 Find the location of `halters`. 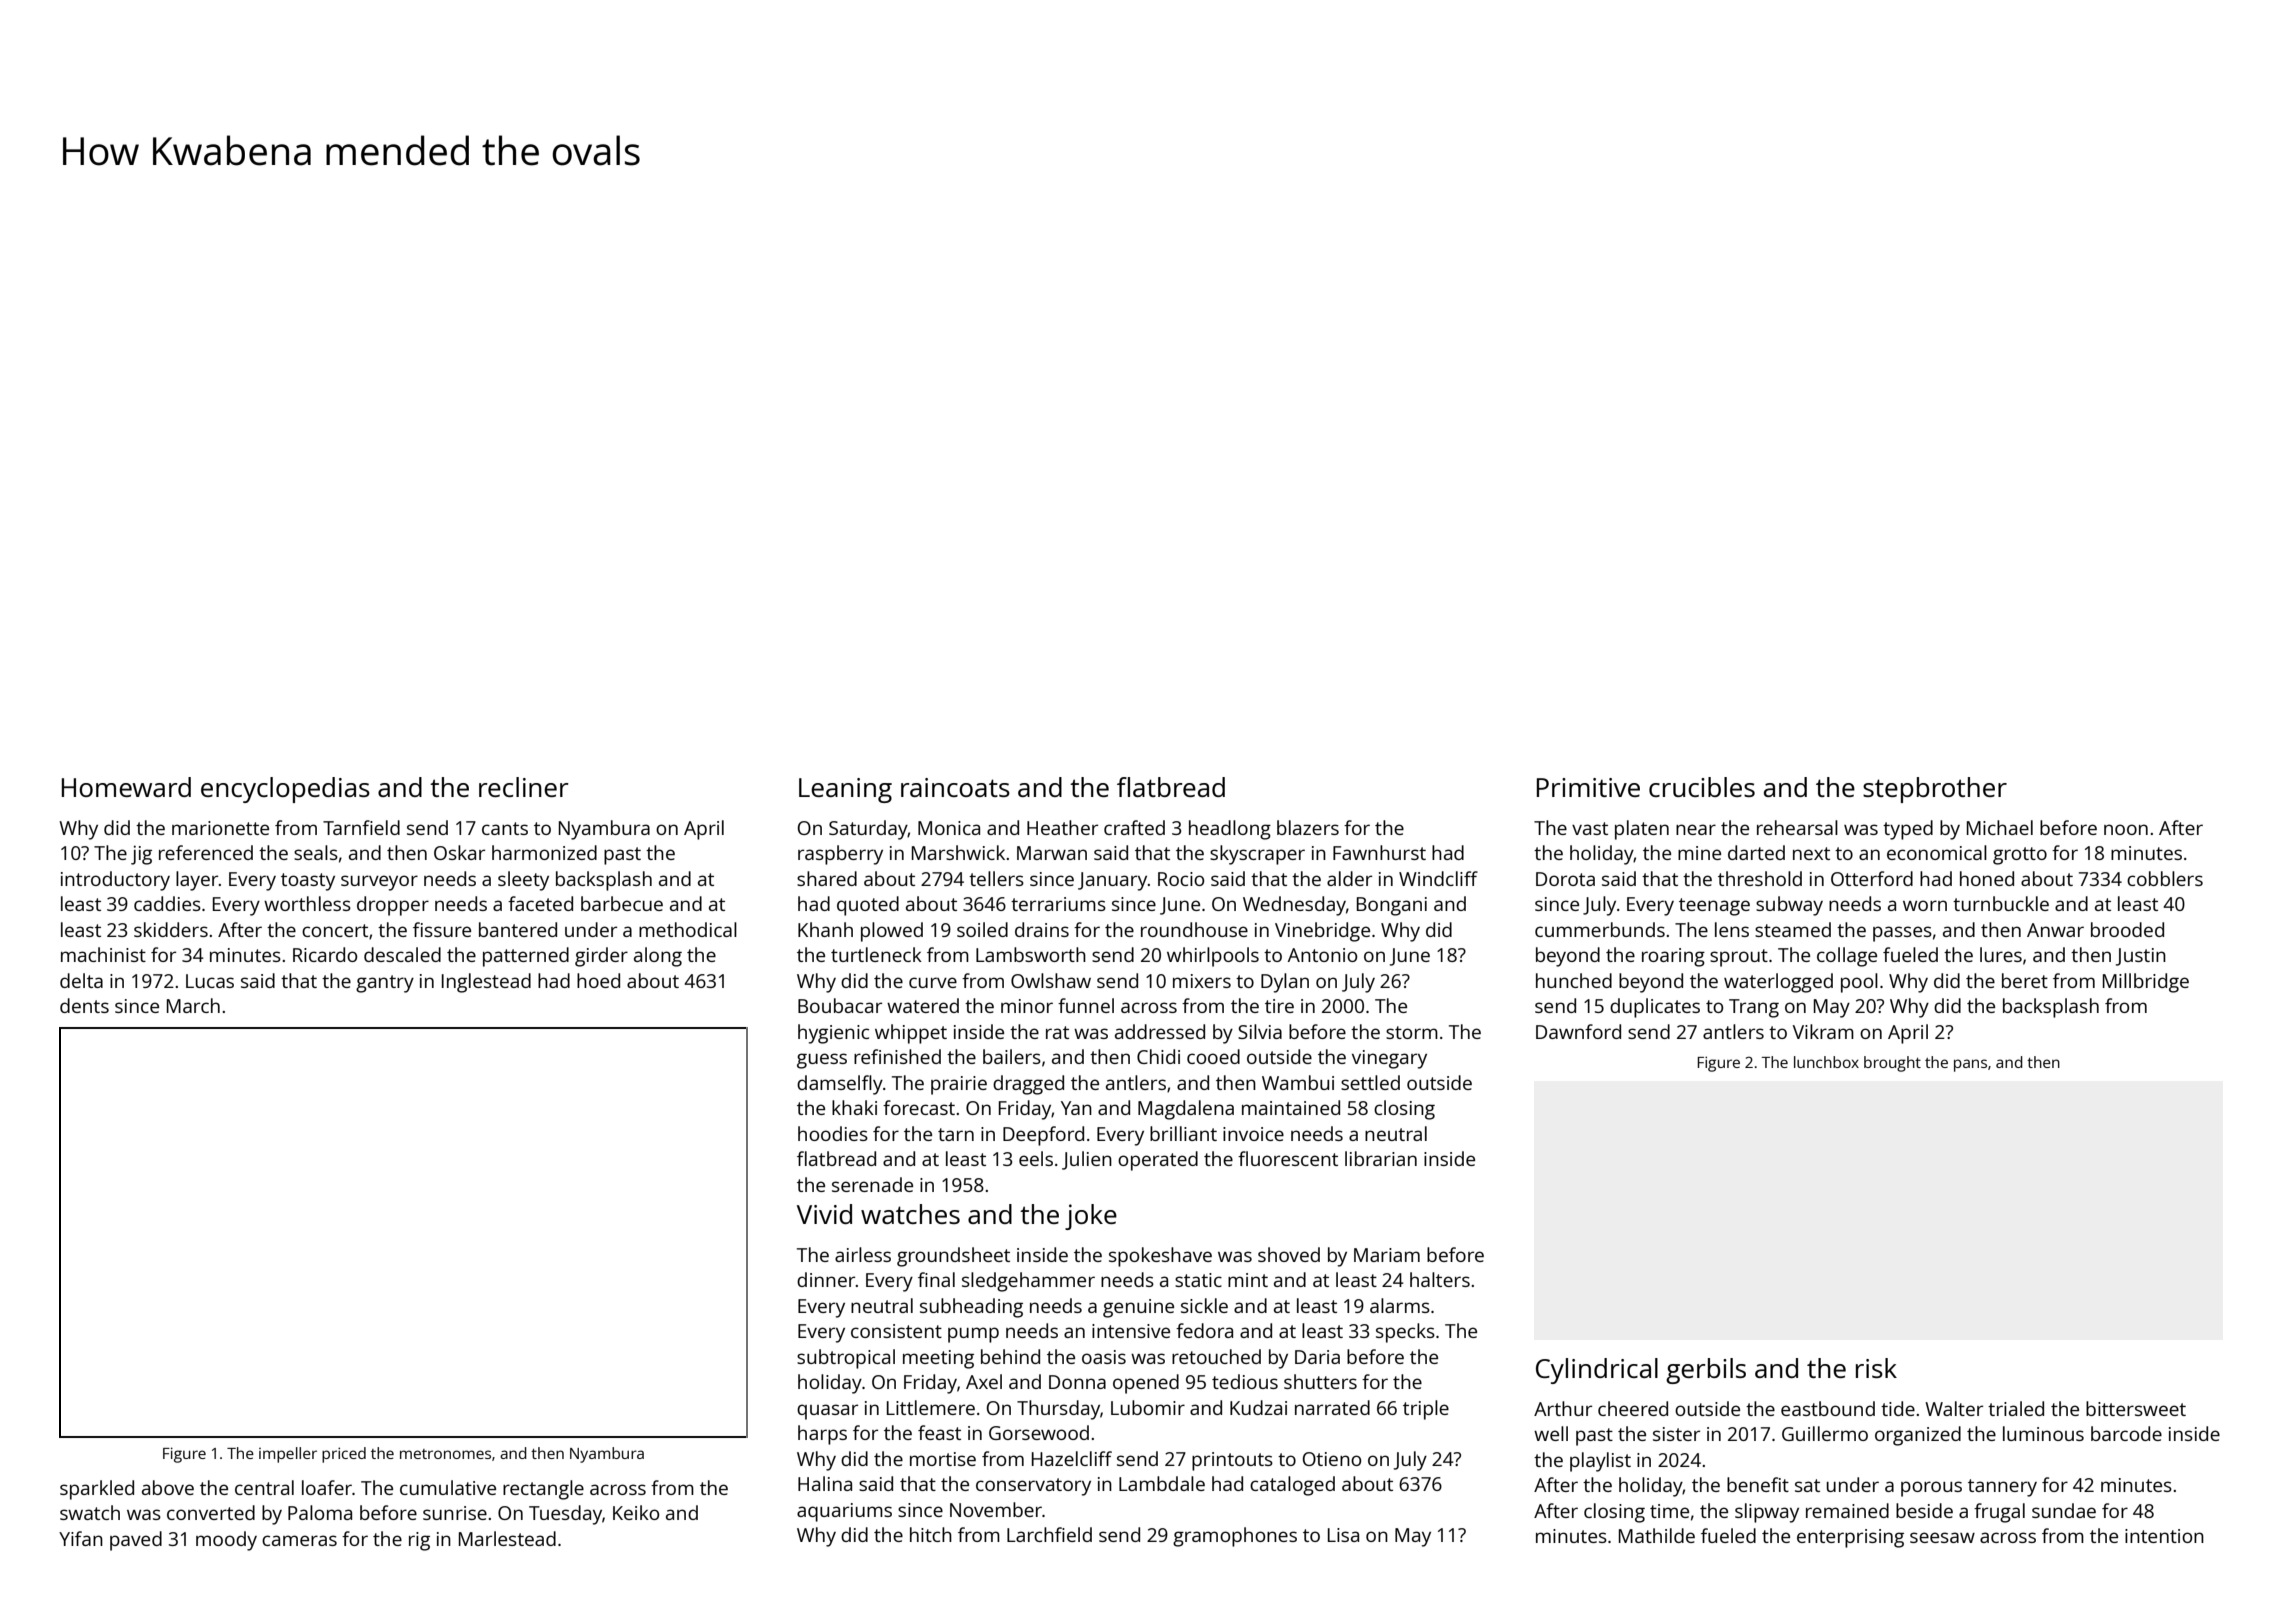

halters is located at coordinates (1440, 1279).
